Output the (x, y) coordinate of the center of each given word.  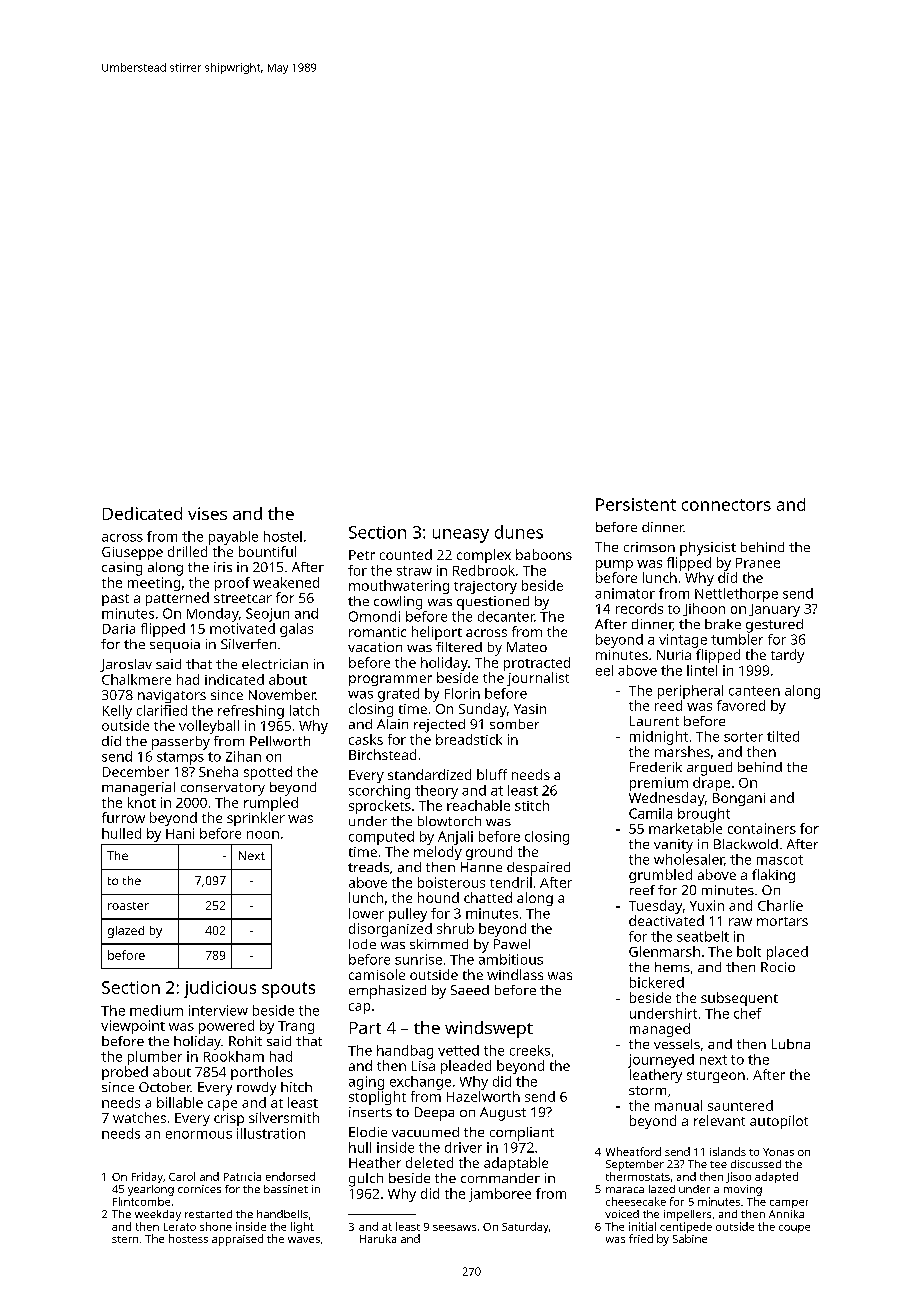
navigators (172, 696)
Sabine (690, 1238)
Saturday (525, 1227)
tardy (787, 656)
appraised (237, 1240)
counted (406, 554)
